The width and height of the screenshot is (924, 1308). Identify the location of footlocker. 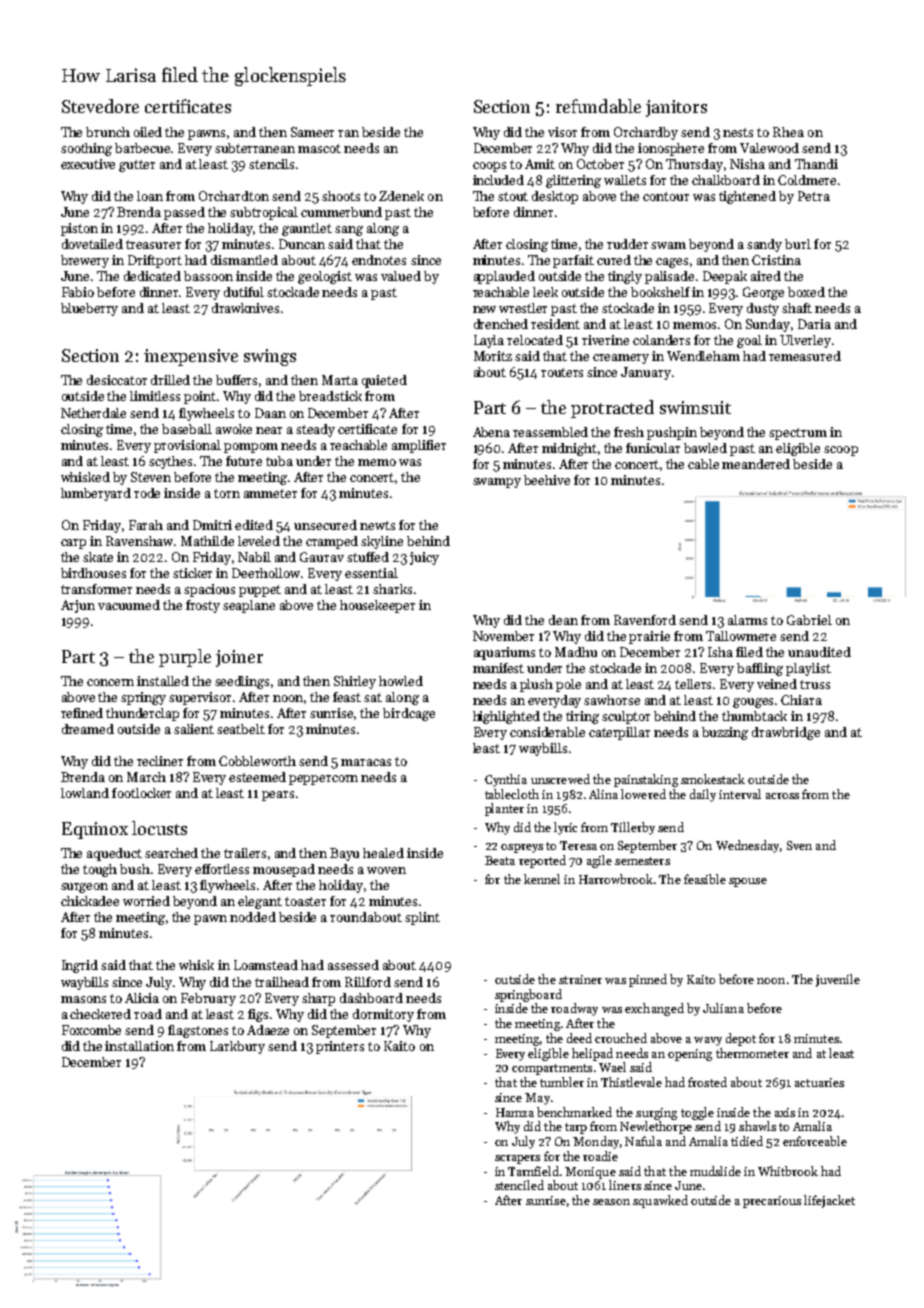
(141, 793).
